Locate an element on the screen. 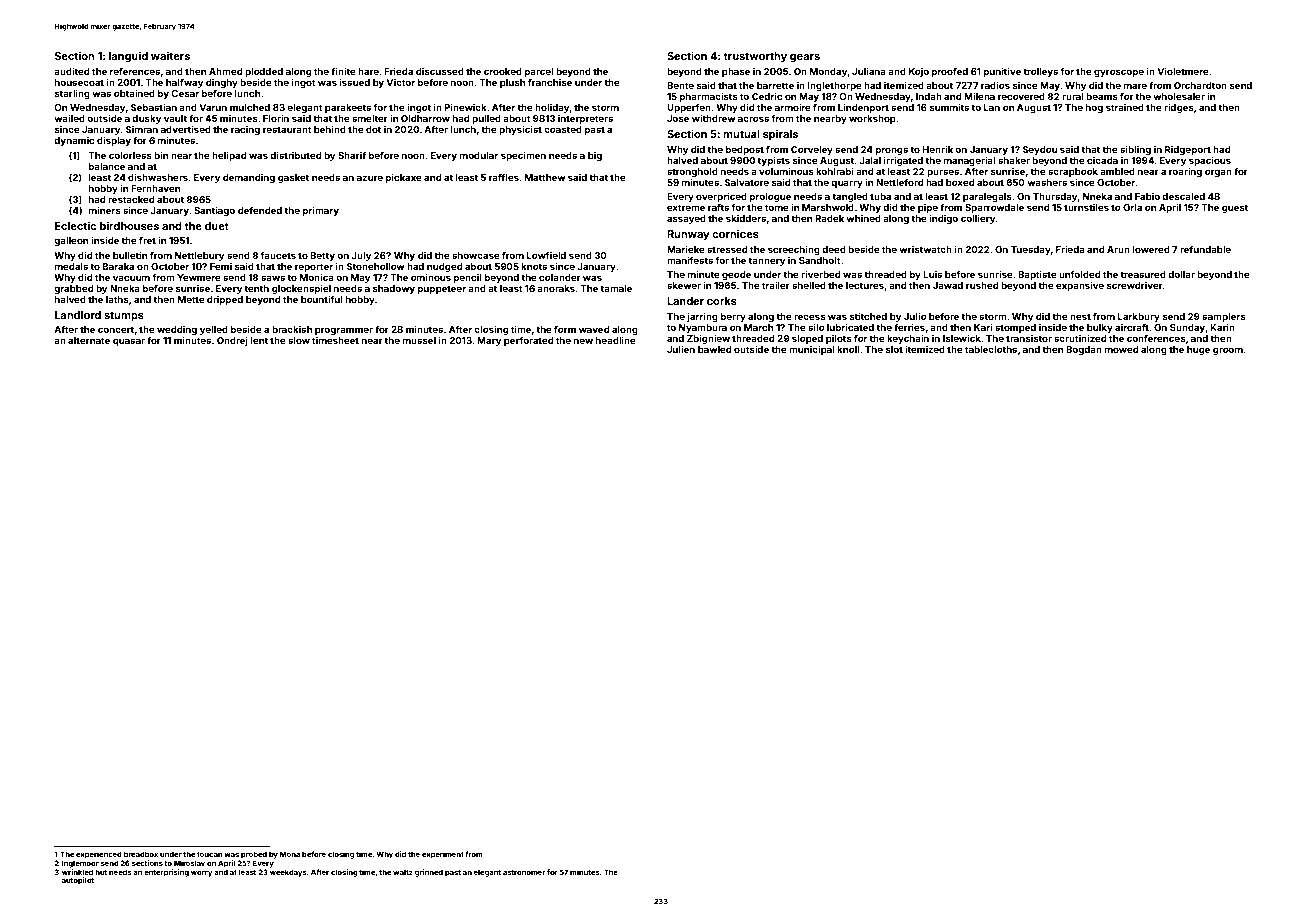 The image size is (1308, 924). languid is located at coordinates (128, 57).
